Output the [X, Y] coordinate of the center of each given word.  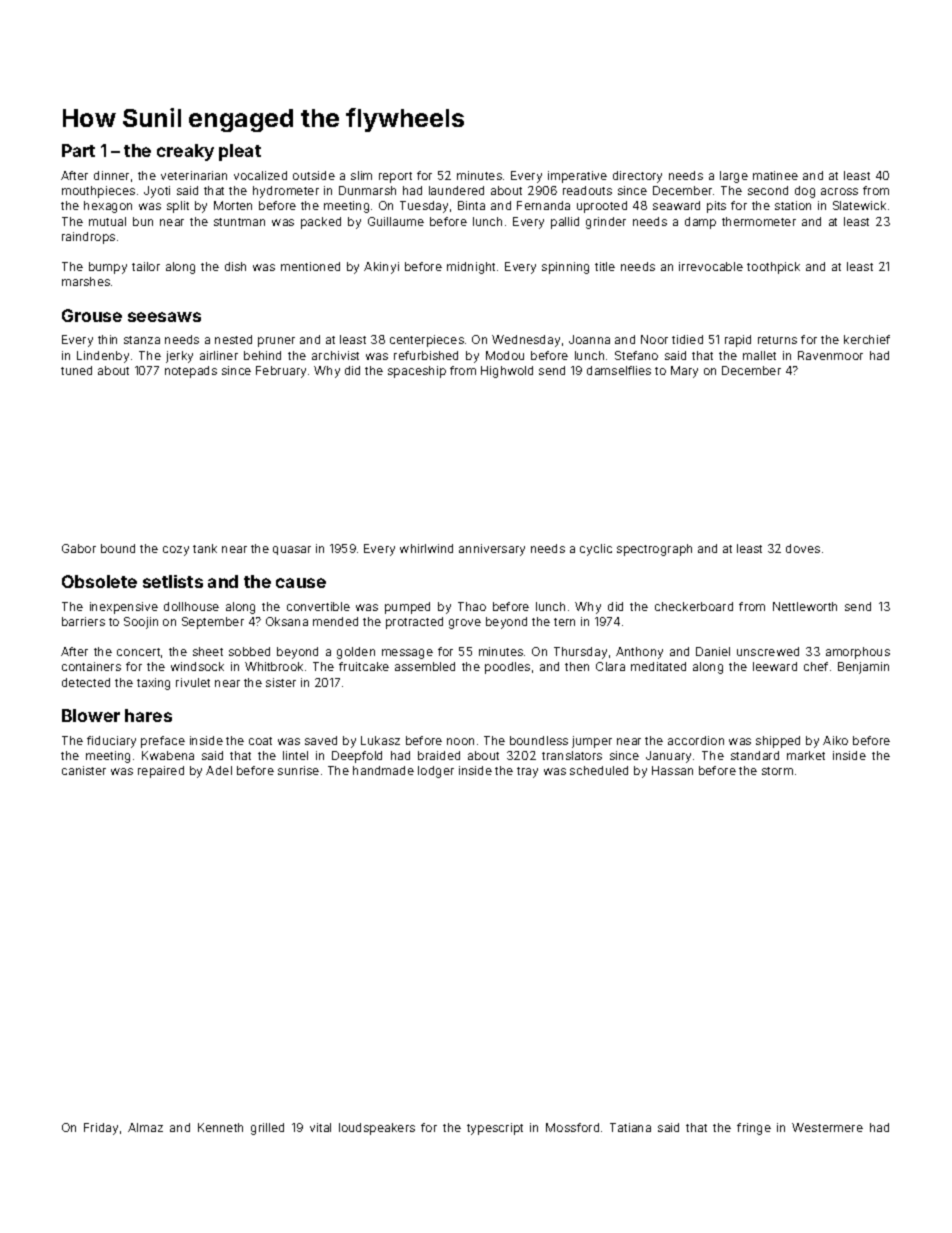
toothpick [773, 268]
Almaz [145, 1127]
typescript [495, 1129]
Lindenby [103, 357]
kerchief [867, 339]
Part [78, 150]
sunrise [298, 770]
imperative [577, 177]
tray [527, 772]
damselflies [619, 370]
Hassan [672, 770]
